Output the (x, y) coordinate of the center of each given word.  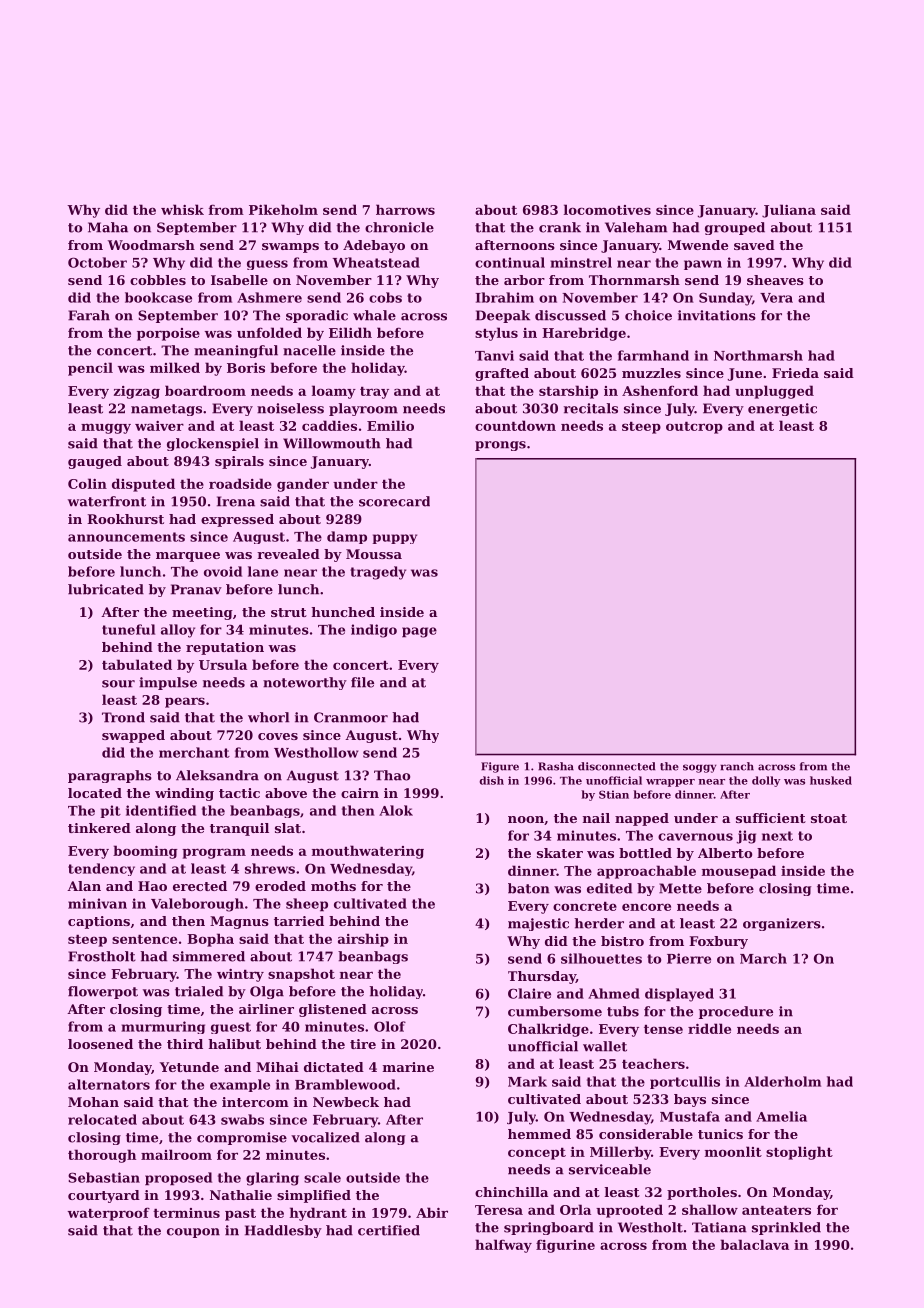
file (362, 682)
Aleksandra (217, 775)
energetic (782, 409)
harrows (405, 209)
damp (347, 537)
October (97, 262)
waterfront (107, 501)
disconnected (616, 766)
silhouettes (601, 958)
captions (99, 922)
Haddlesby (283, 1231)
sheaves (775, 280)
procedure (736, 1012)
